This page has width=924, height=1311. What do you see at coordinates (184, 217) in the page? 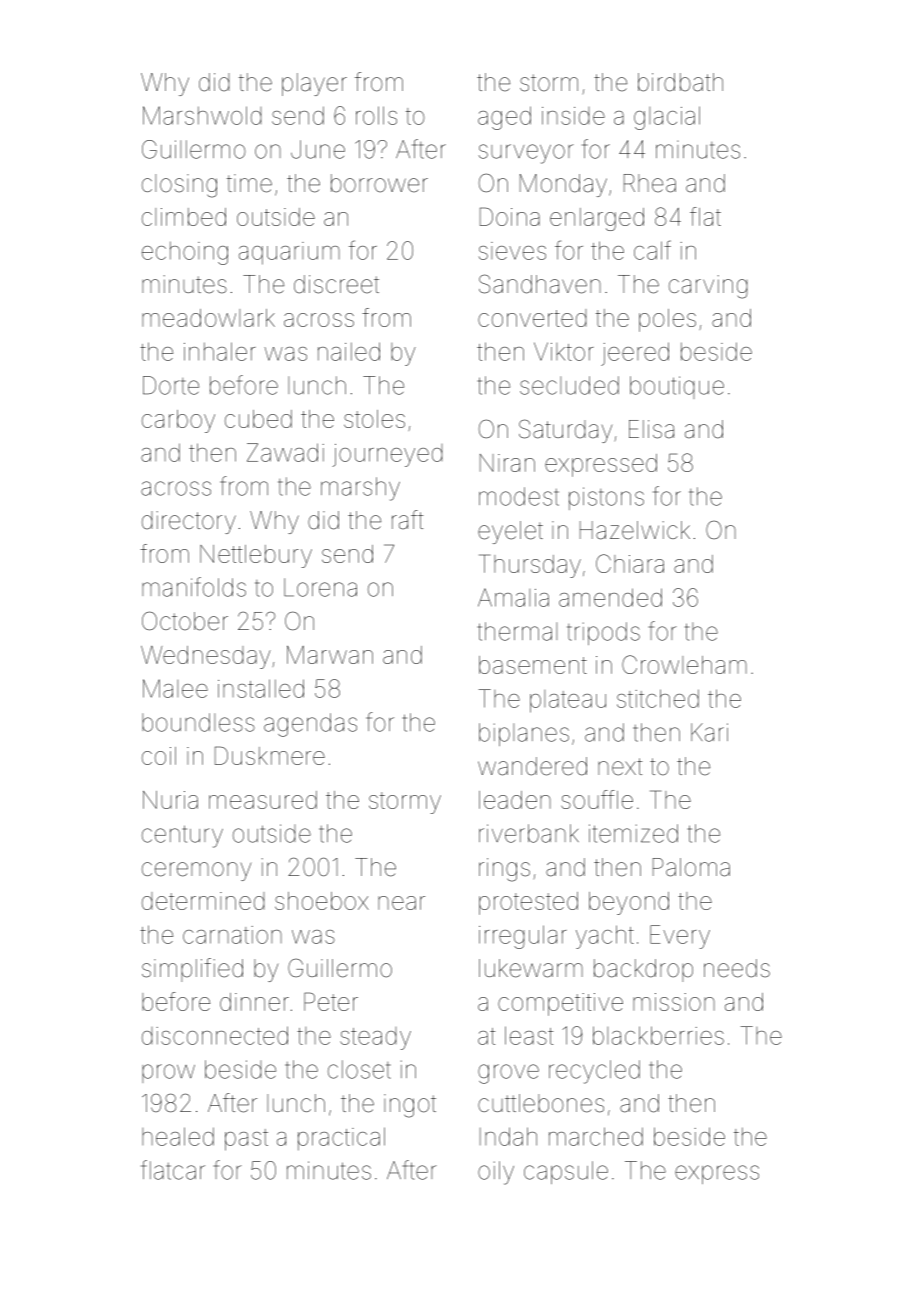
I see `climbed` at bounding box center [184, 217].
